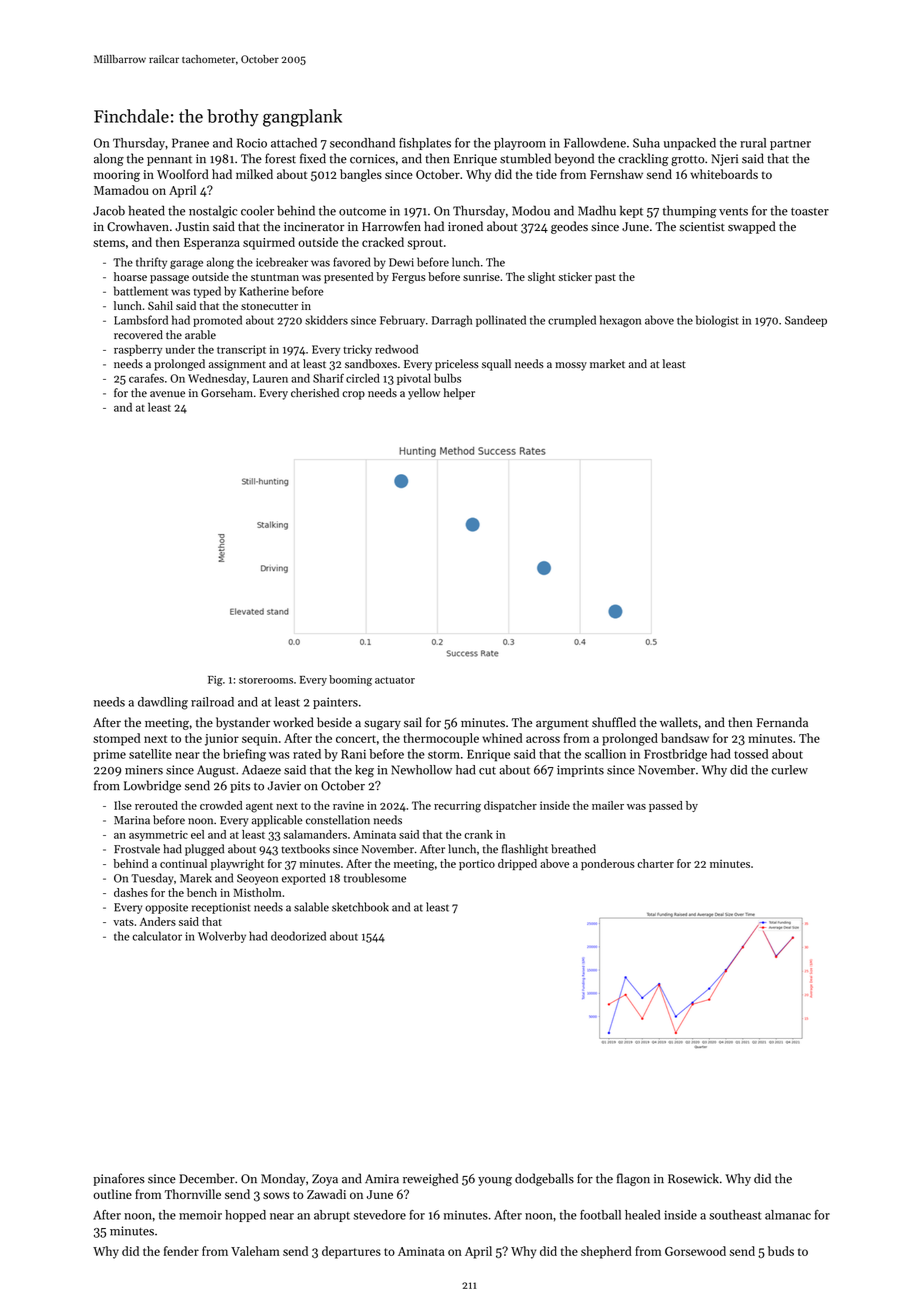 The image size is (924, 1308). I want to click on market, so click(607, 363).
